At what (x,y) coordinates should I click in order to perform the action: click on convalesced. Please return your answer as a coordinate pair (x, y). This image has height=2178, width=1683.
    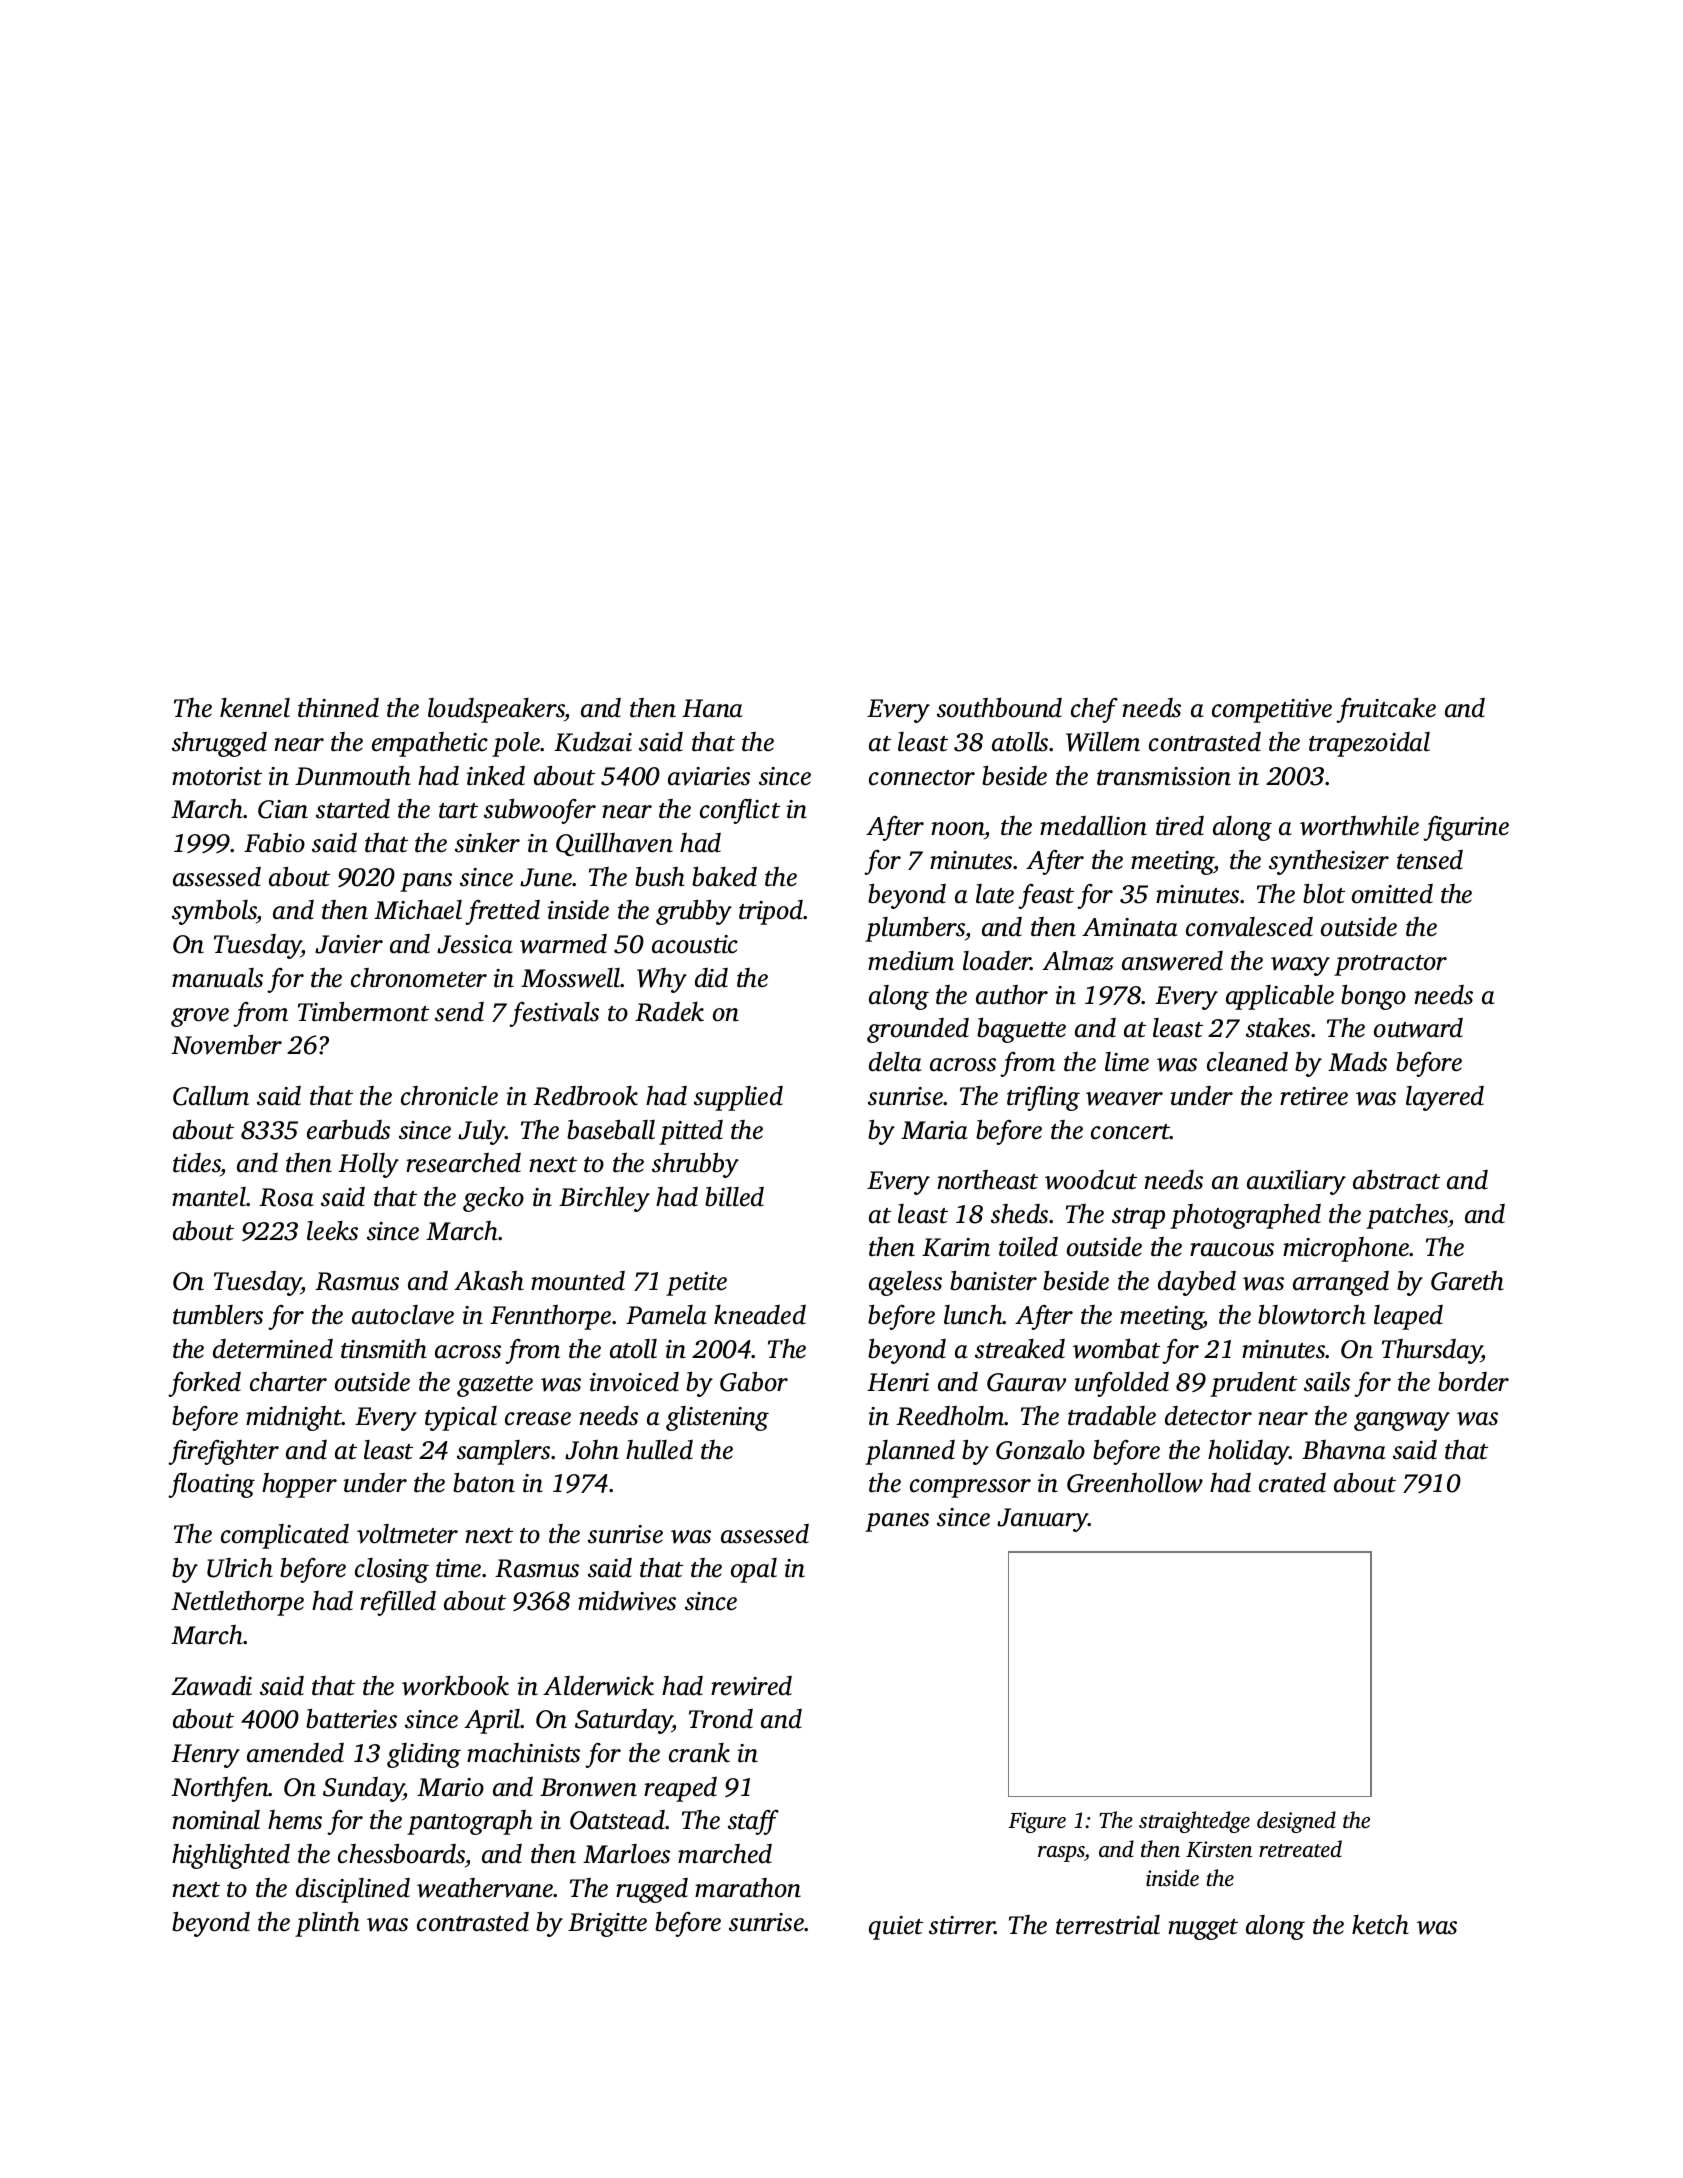
    Looking at the image, I should click on (1249, 927).
